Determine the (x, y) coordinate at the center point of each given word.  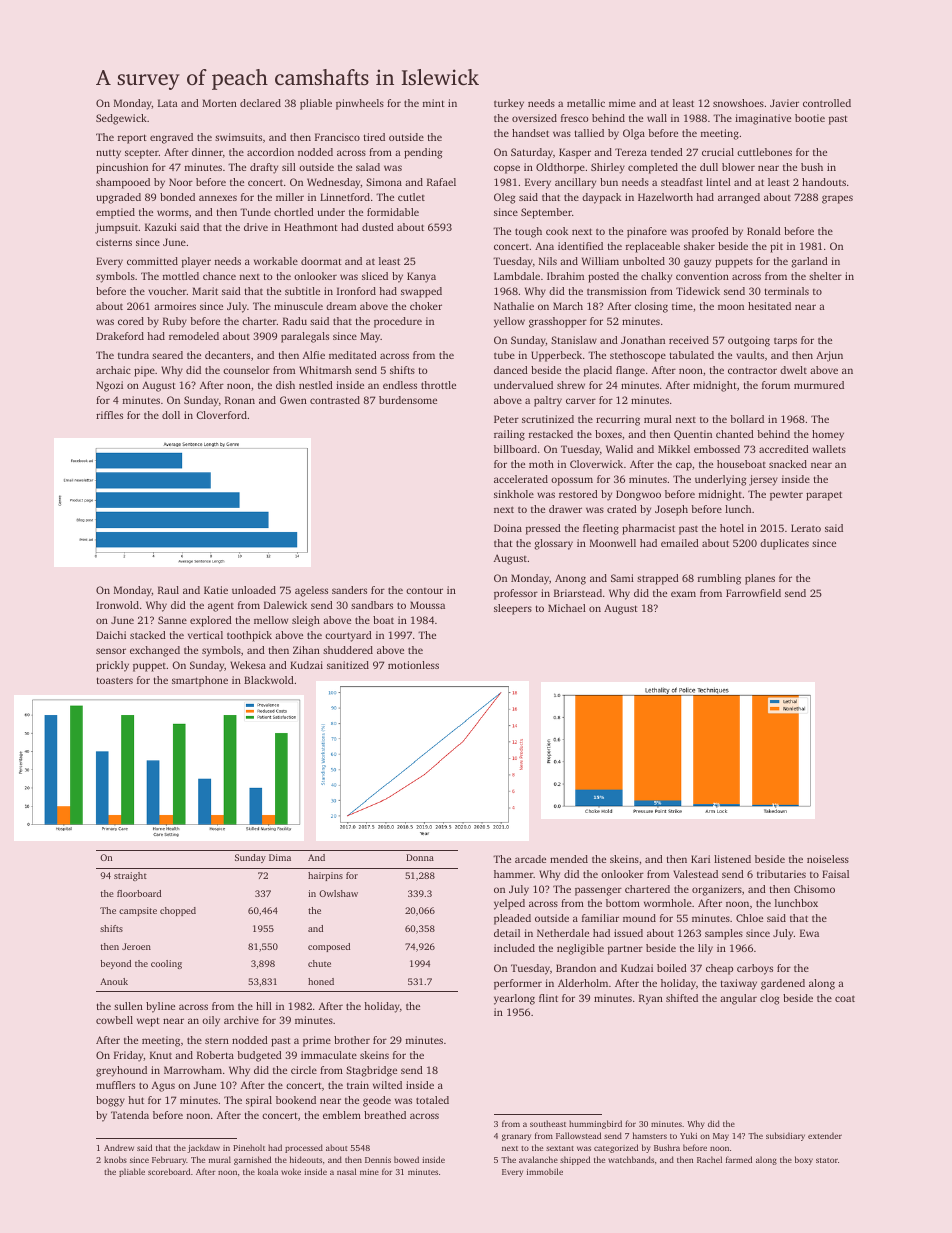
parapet (824, 496)
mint (434, 103)
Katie (216, 590)
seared (167, 355)
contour (424, 591)
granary (516, 1137)
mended (569, 859)
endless (400, 385)
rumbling (719, 579)
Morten (219, 103)
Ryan (651, 999)
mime (622, 103)
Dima (280, 857)
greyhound (121, 1071)
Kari (700, 859)
